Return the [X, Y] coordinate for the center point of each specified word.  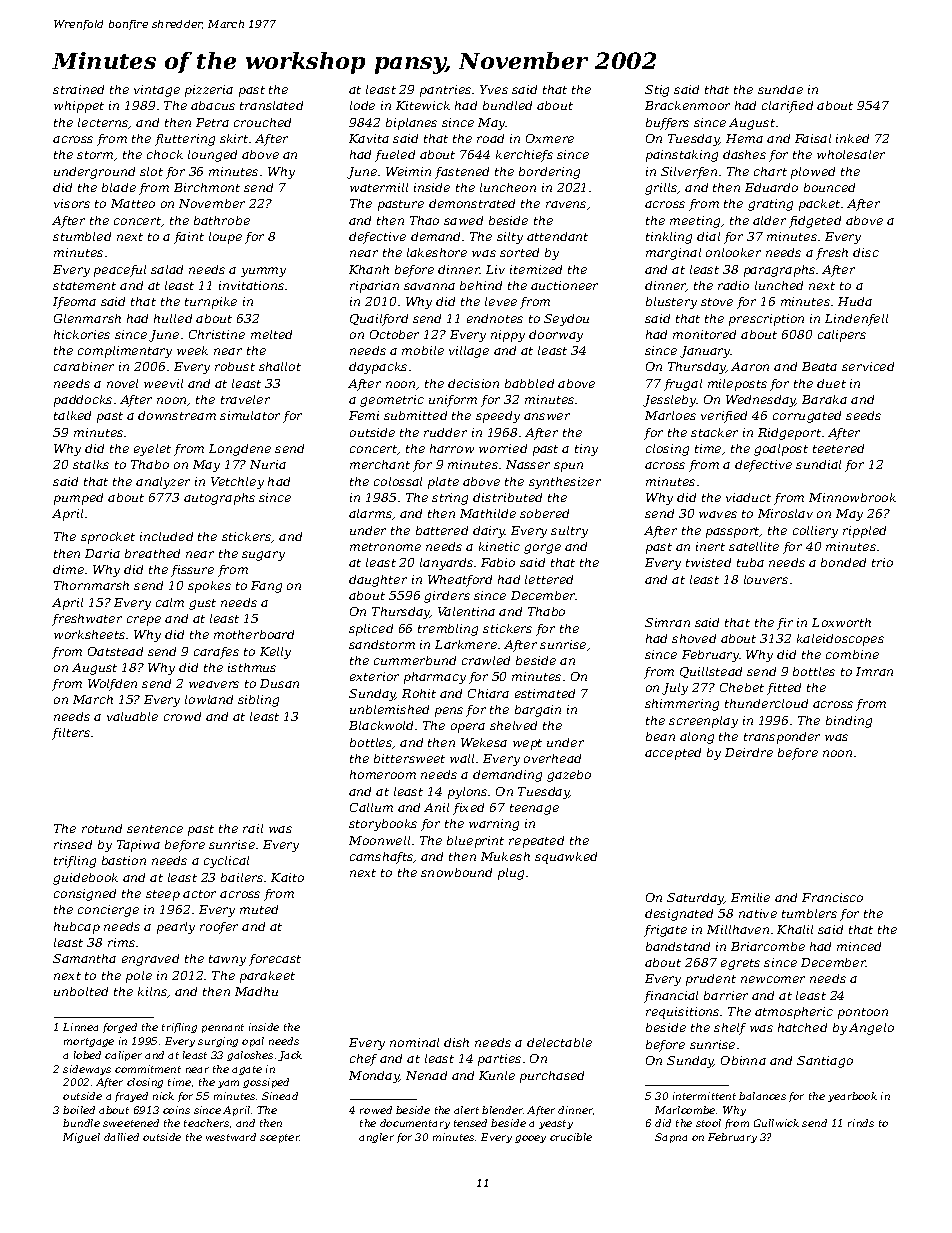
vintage [157, 91]
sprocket [108, 538]
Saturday [695, 899]
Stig [657, 91]
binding [849, 722]
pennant [223, 1028]
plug [511, 874]
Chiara [488, 693]
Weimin [408, 171]
